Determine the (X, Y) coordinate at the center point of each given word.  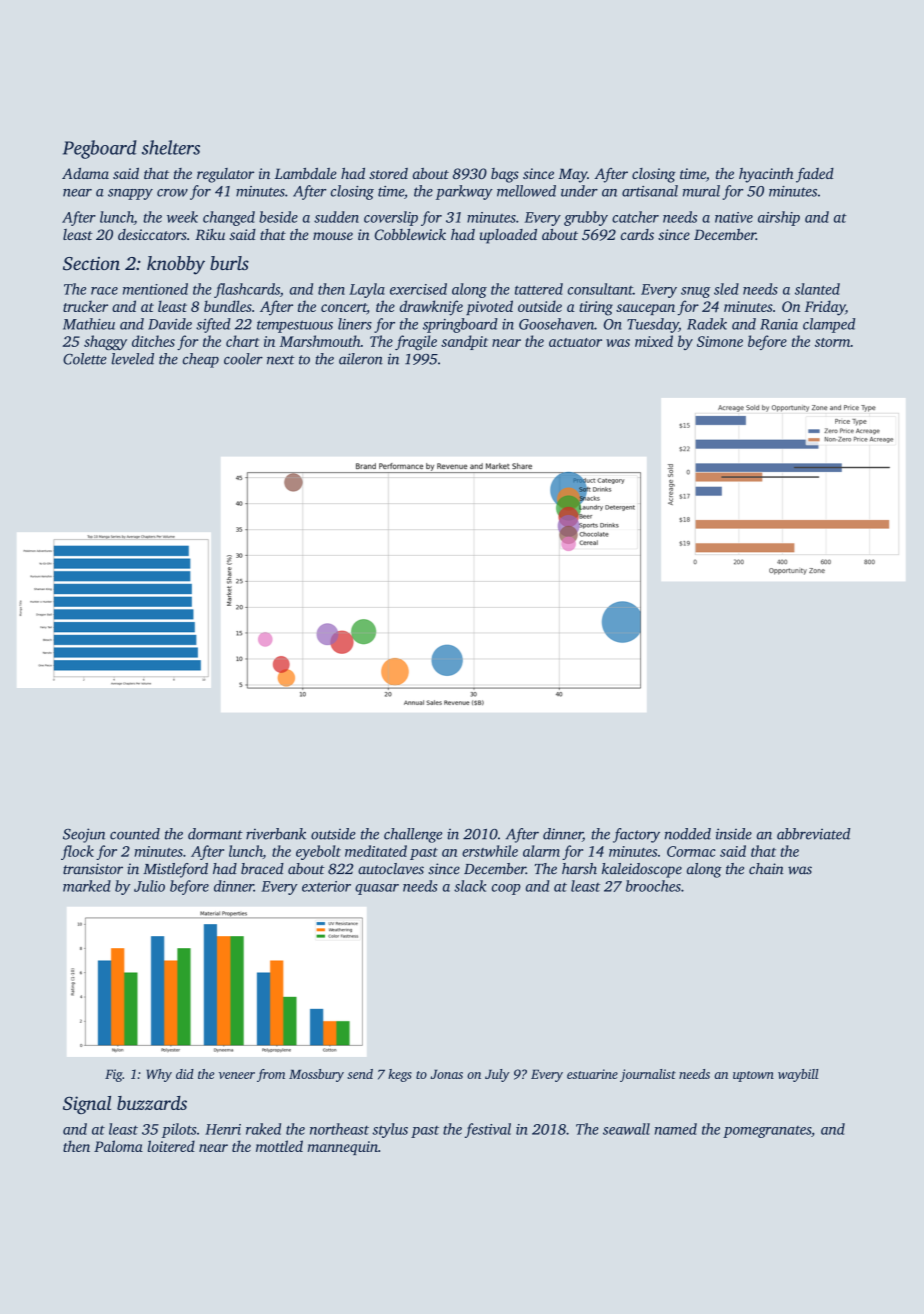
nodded (688, 834)
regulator (225, 175)
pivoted (489, 307)
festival (488, 1130)
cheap (201, 360)
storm (832, 342)
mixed (654, 341)
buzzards (152, 1103)
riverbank (276, 834)
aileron (361, 359)
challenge (413, 835)
